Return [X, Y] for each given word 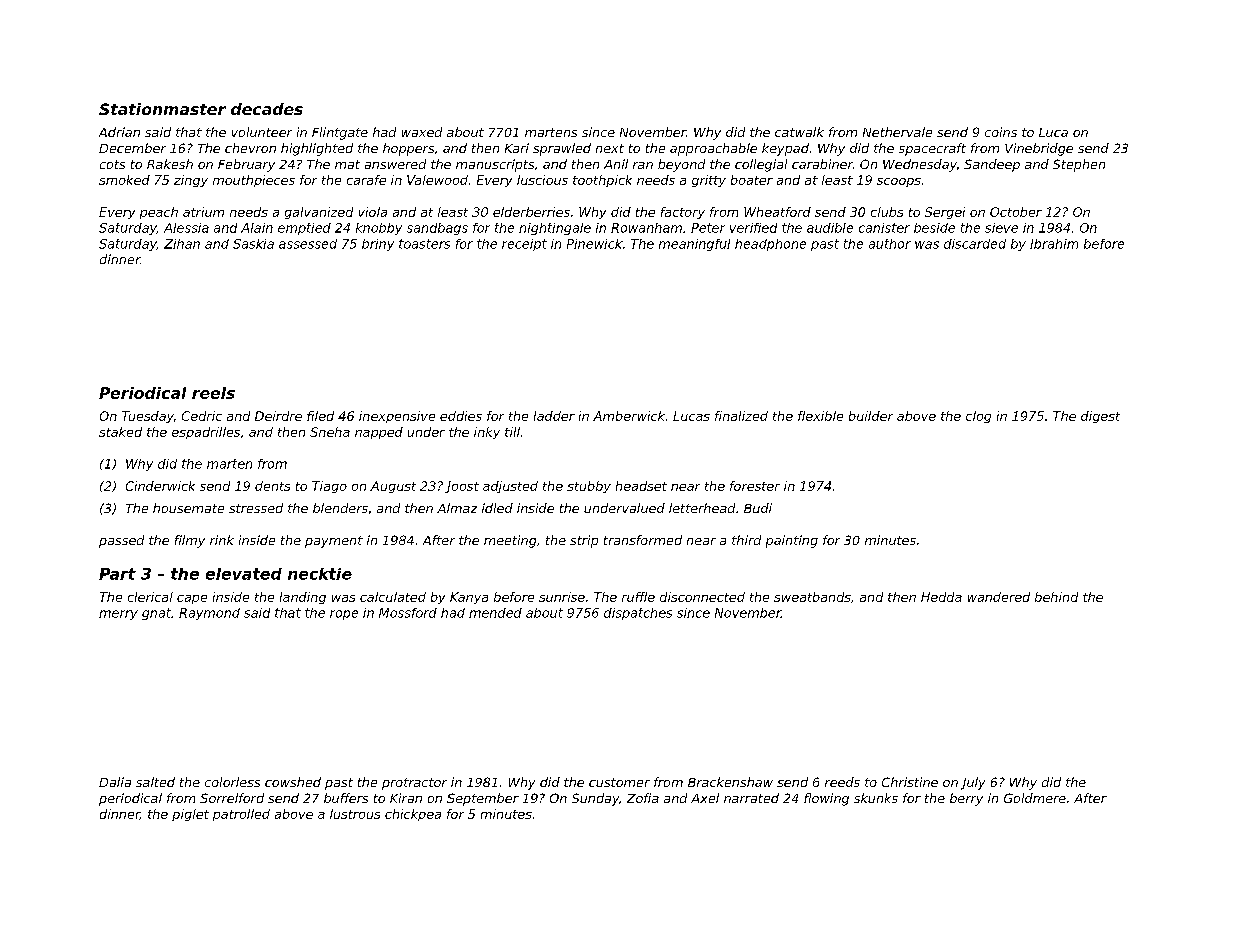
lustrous [355, 814]
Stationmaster [162, 109]
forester [755, 486]
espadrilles [206, 433]
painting [792, 541]
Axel [705, 798]
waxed [422, 132]
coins [1001, 132]
